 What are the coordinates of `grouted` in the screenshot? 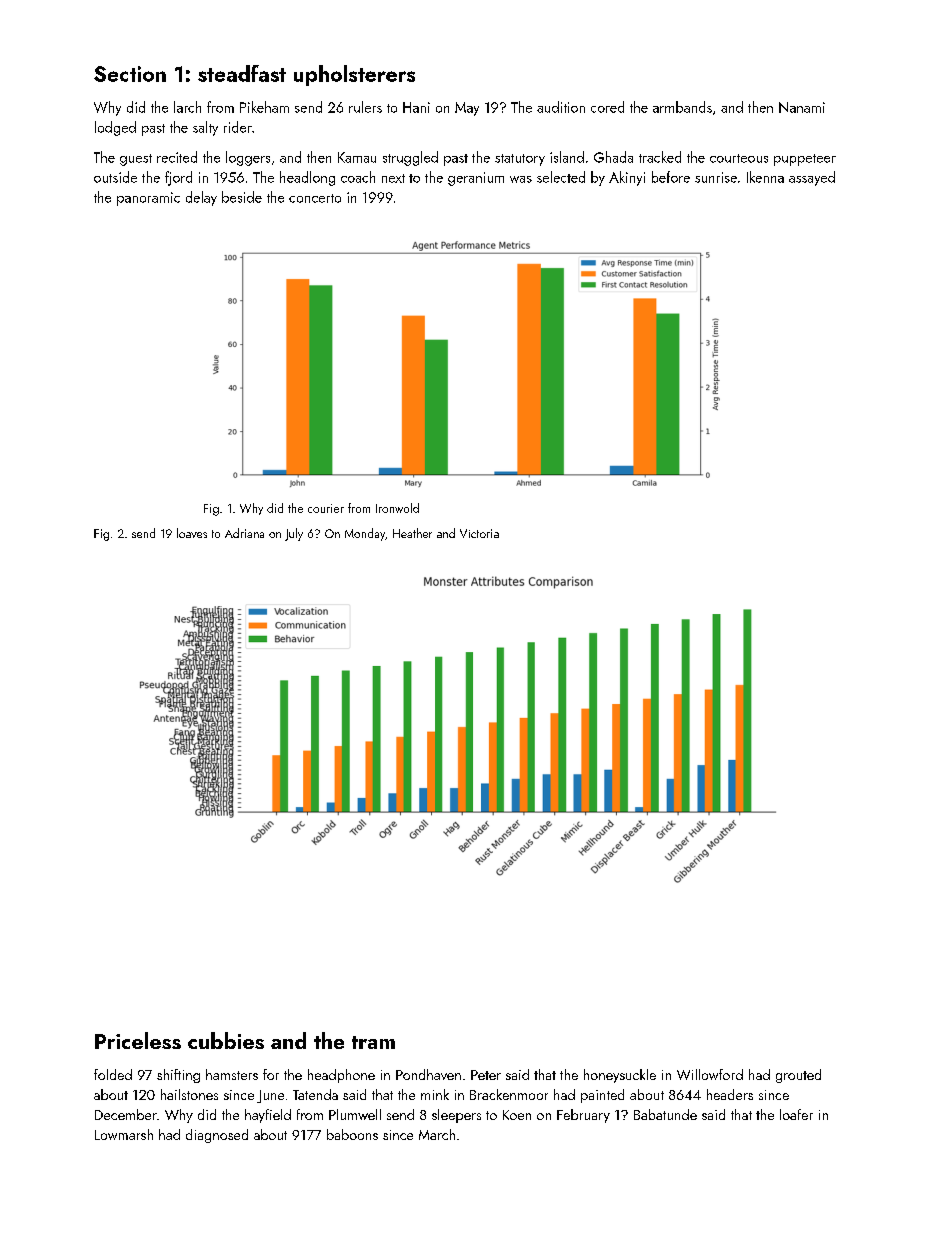 It's located at (798, 1076).
